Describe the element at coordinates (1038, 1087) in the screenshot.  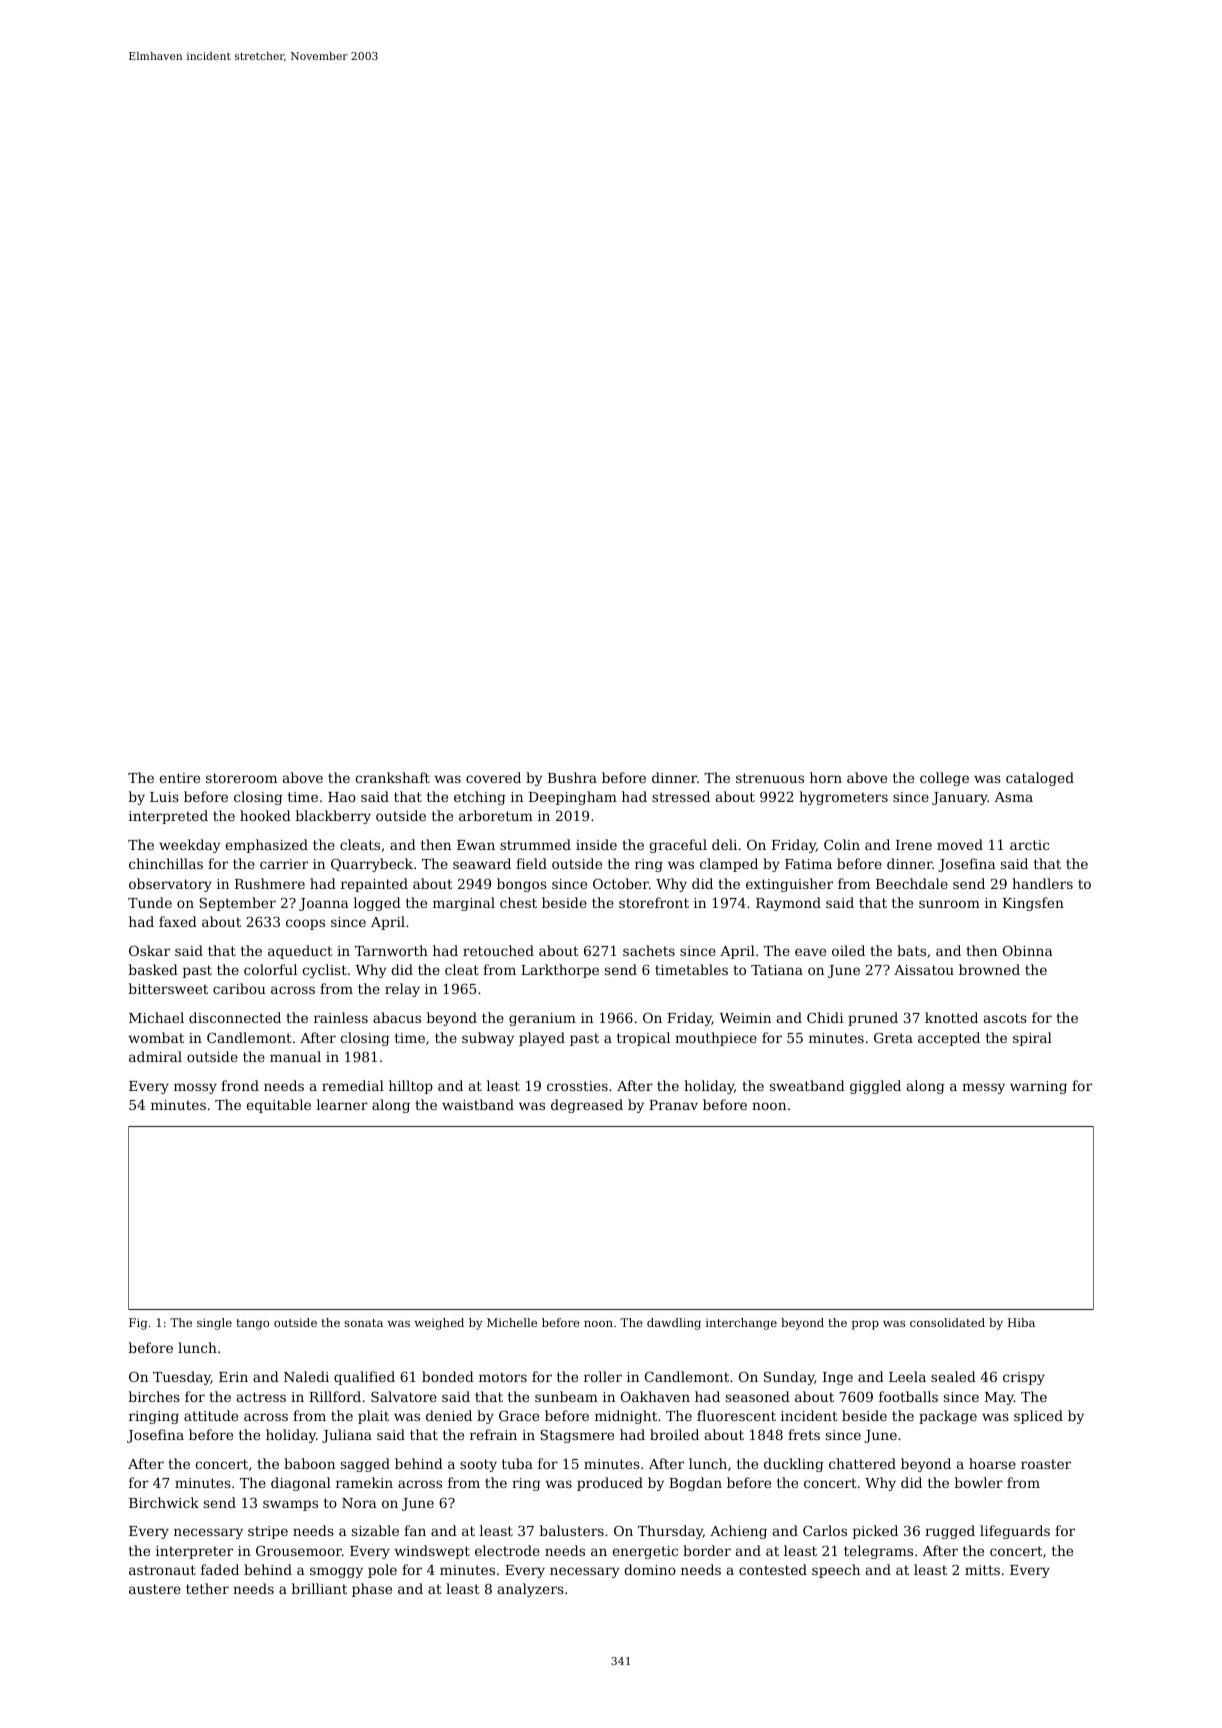
I see `warning` at that location.
